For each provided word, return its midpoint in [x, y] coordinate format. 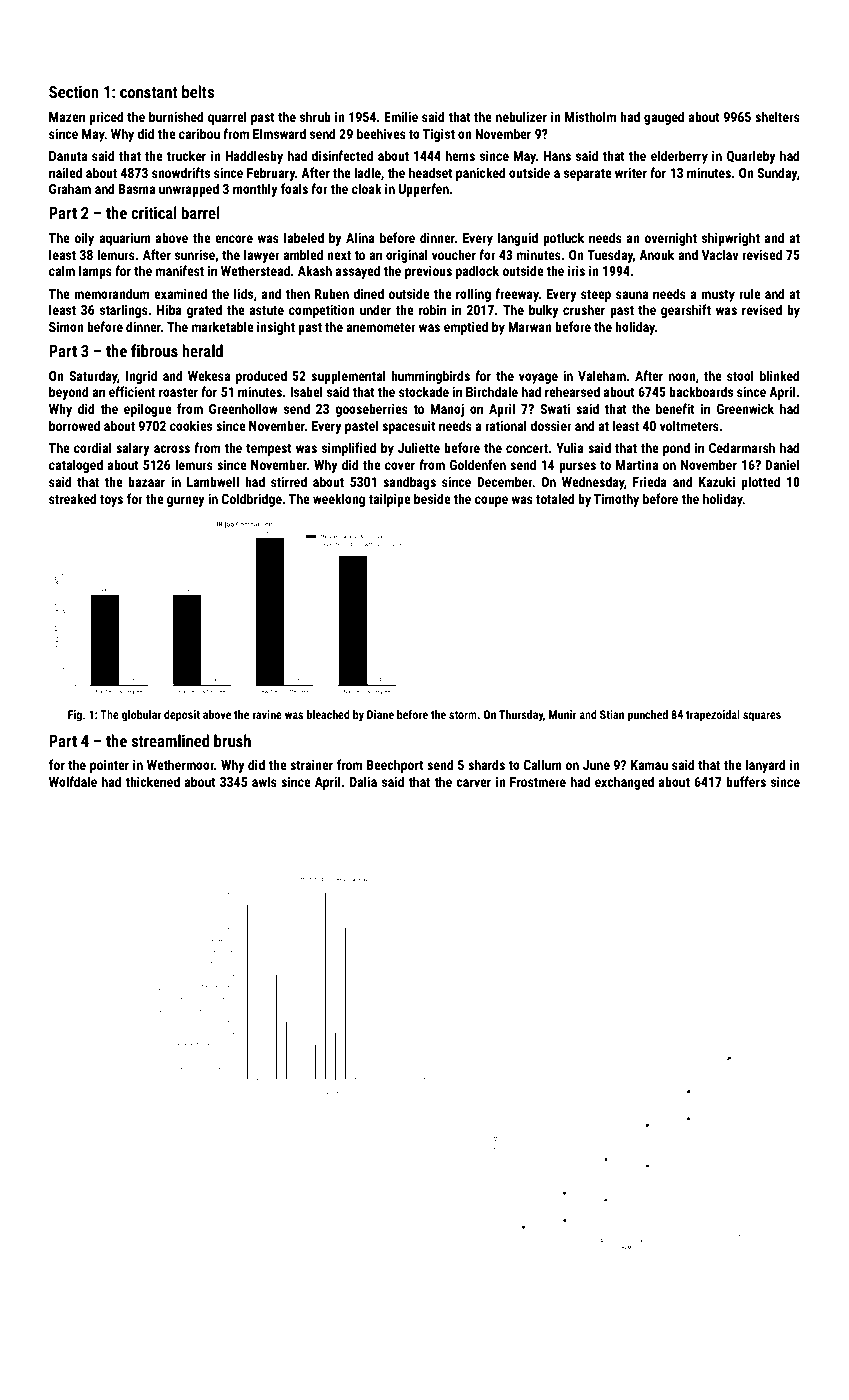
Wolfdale [73, 781]
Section [74, 91]
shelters [777, 116]
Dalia [363, 781]
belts [198, 91]
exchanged [624, 783]
